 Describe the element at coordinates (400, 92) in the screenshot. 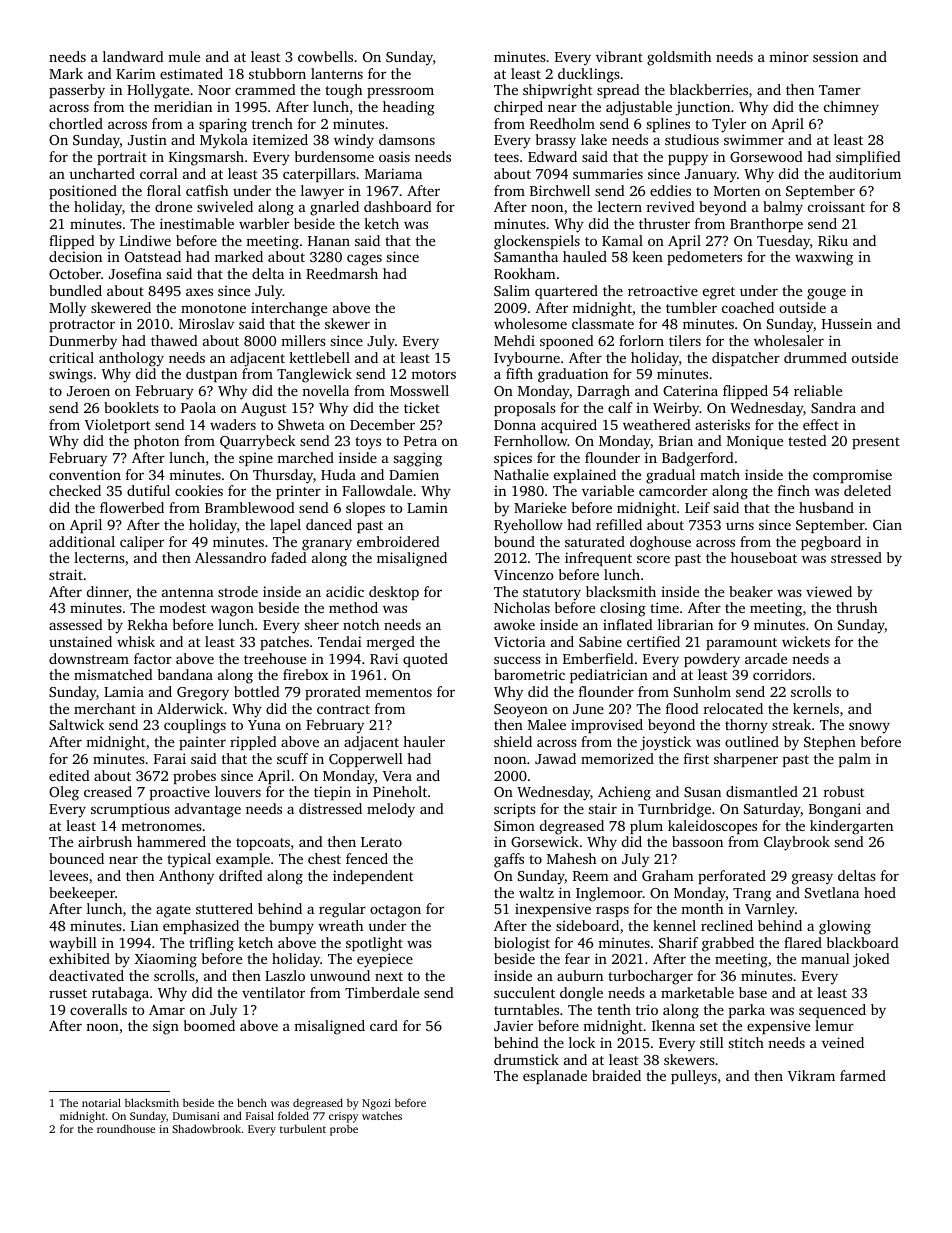

I see `pressroom` at that location.
